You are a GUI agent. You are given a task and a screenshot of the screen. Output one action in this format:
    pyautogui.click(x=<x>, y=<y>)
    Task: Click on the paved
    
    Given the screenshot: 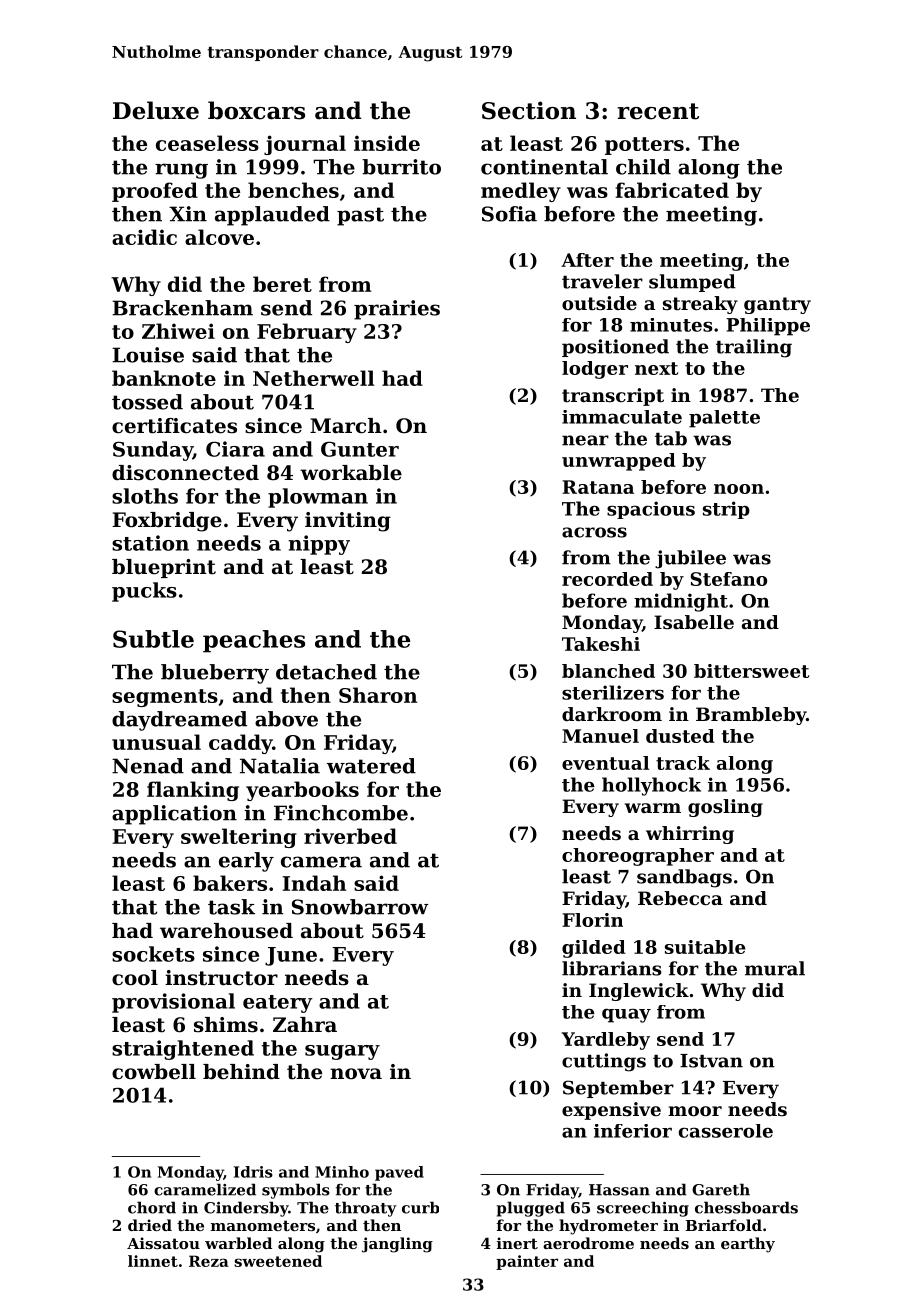 What is the action you would take?
    pyautogui.click(x=399, y=1173)
